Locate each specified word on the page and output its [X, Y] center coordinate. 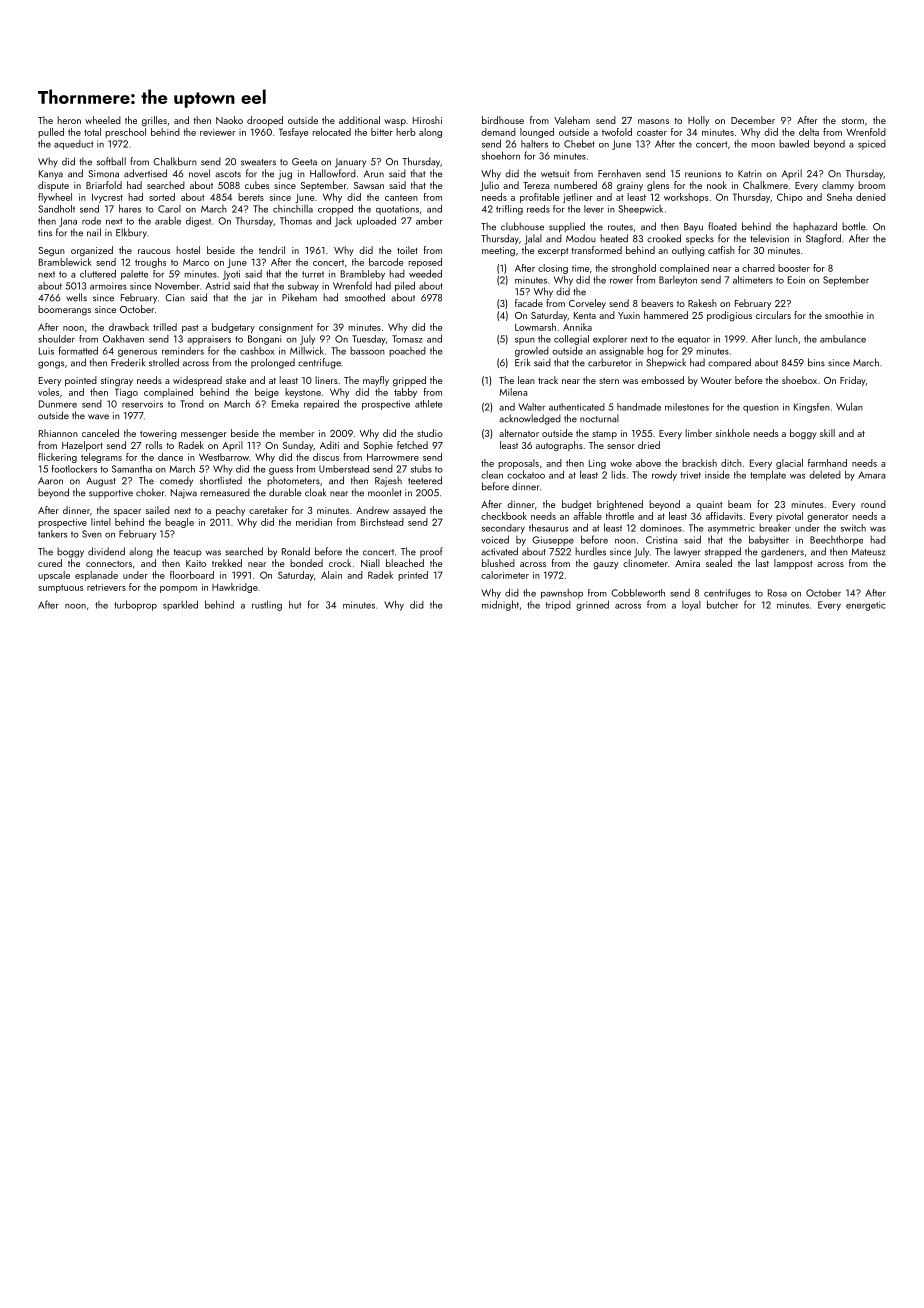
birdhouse [503, 120]
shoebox [799, 380]
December [753, 120]
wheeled [103, 120]
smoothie [844, 315]
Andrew [372, 510]
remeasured [225, 492]
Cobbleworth [638, 593]
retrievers [106, 587]
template [768, 475]
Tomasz [407, 339]
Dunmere [58, 404]
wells [76, 297]
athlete [429, 404]
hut [295, 604]
